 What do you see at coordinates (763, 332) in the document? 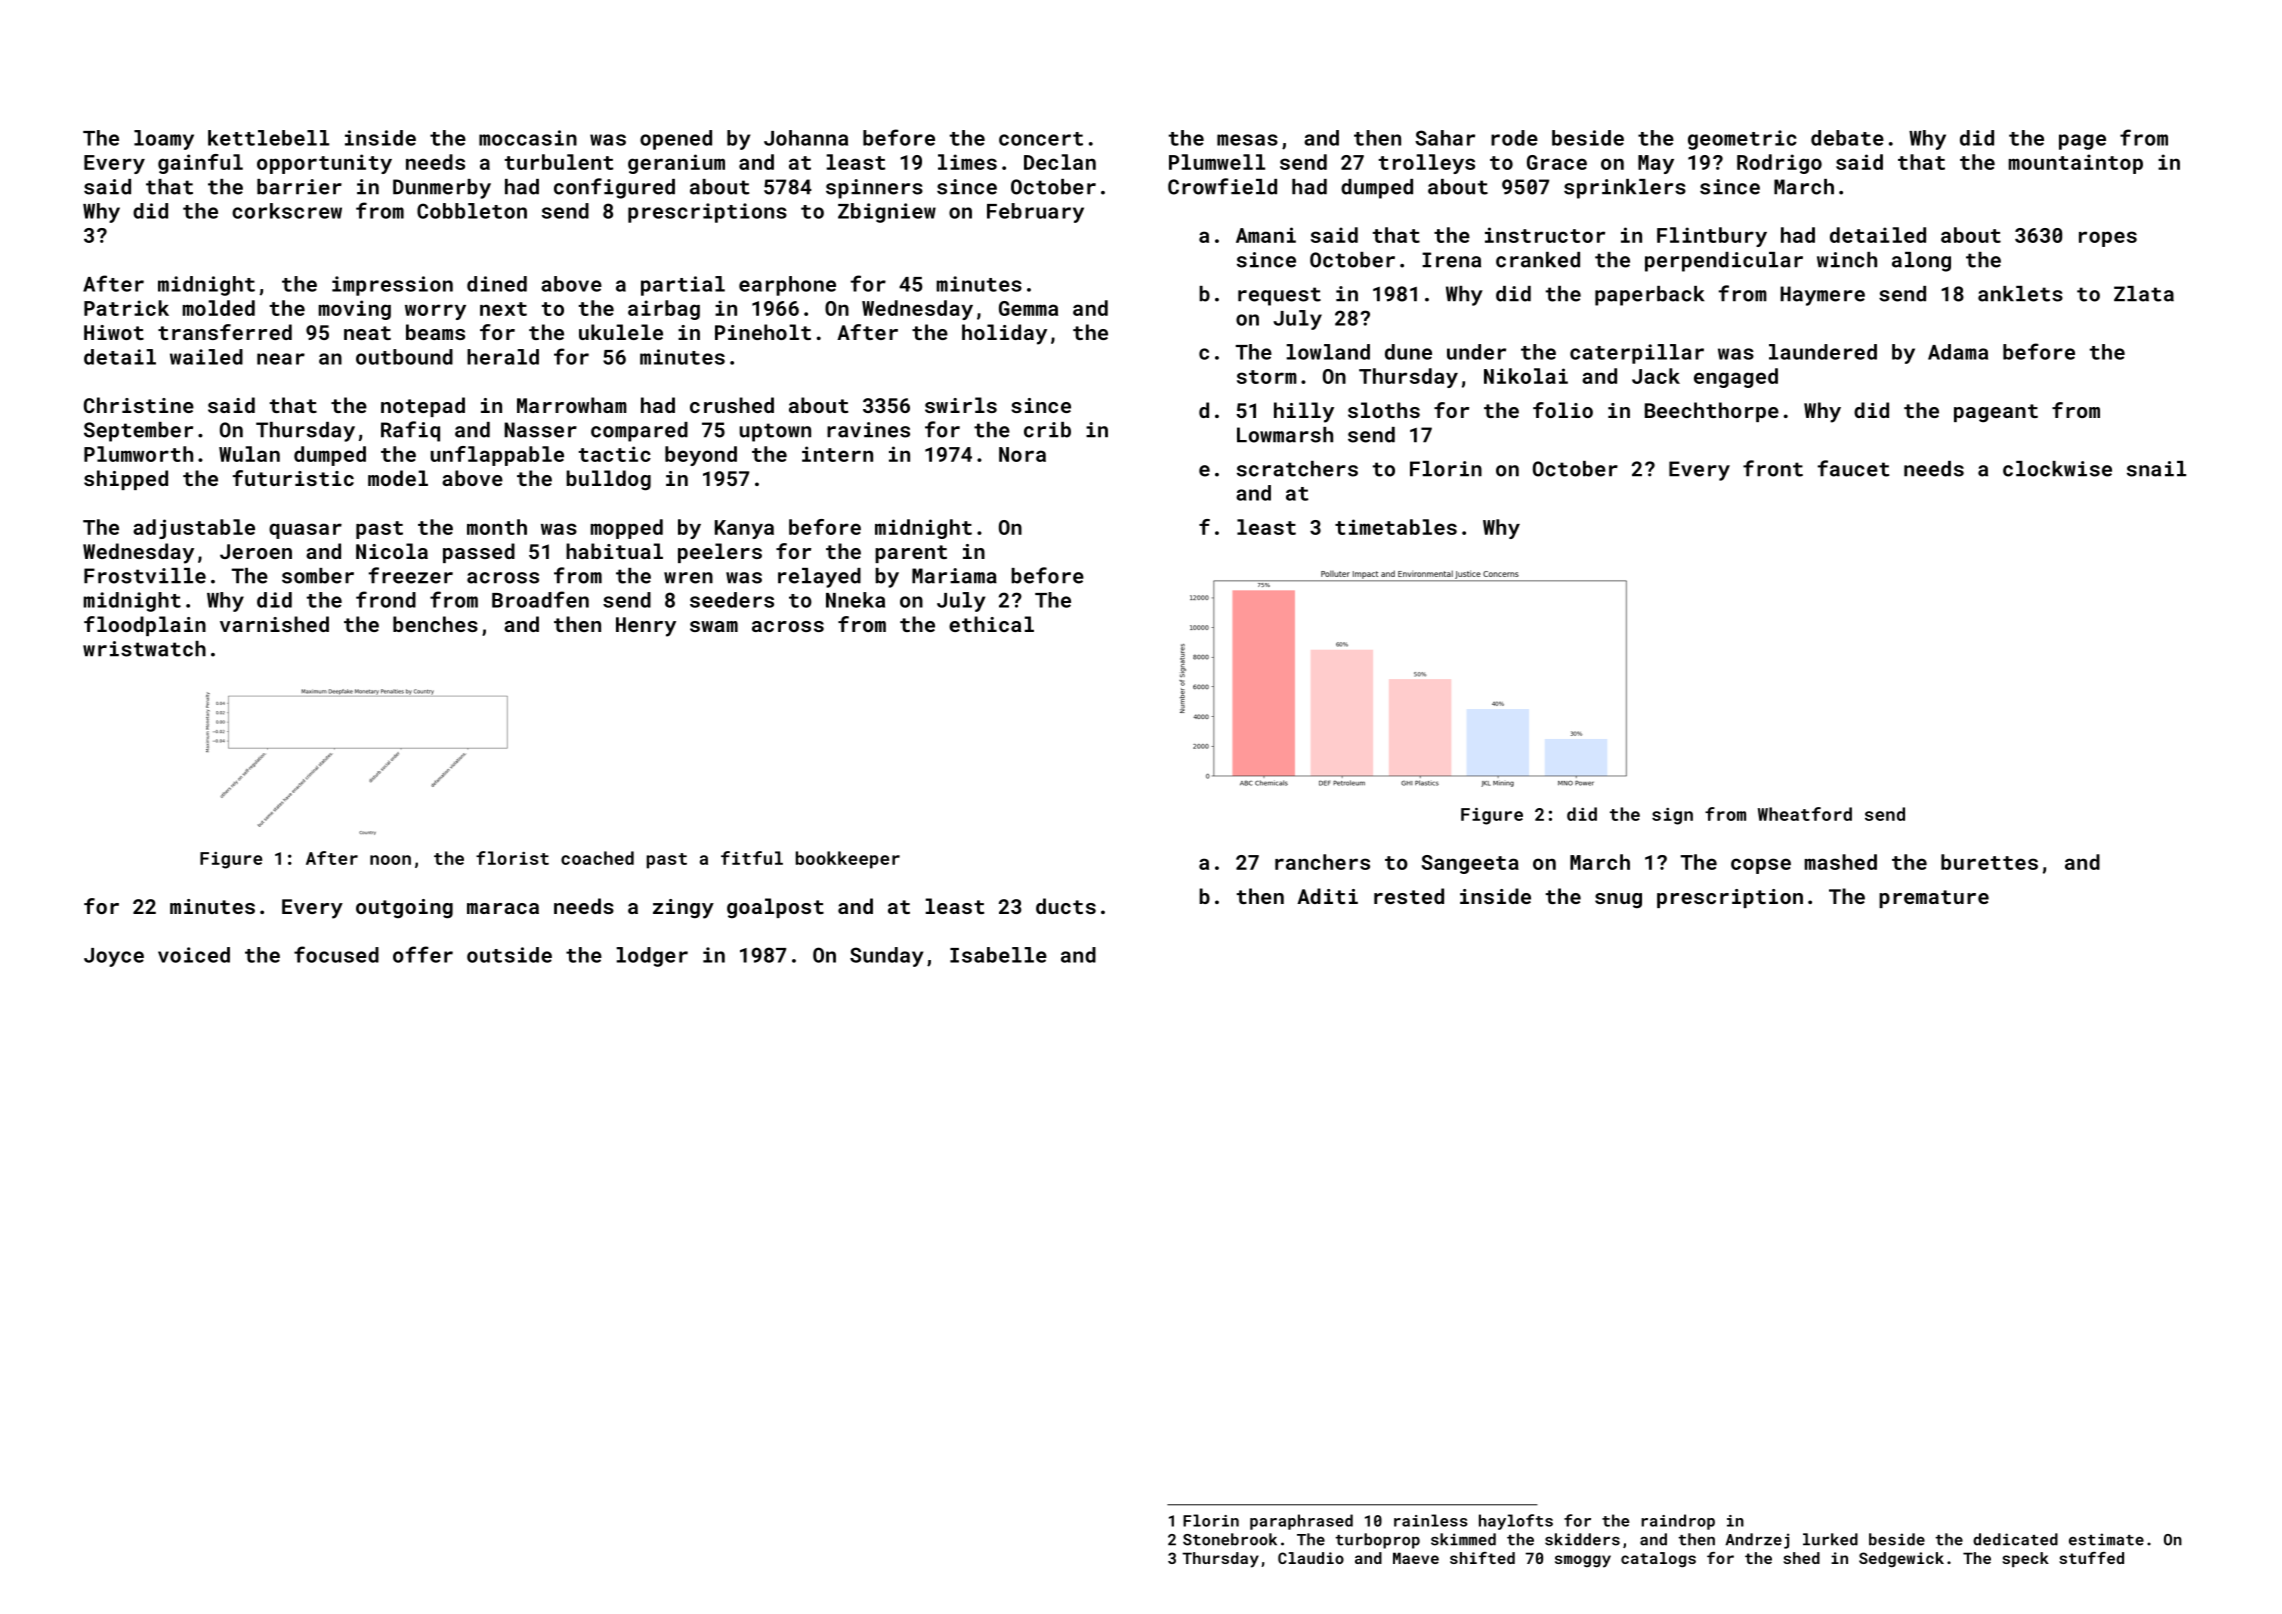
I see `Pineholt` at bounding box center [763, 332].
